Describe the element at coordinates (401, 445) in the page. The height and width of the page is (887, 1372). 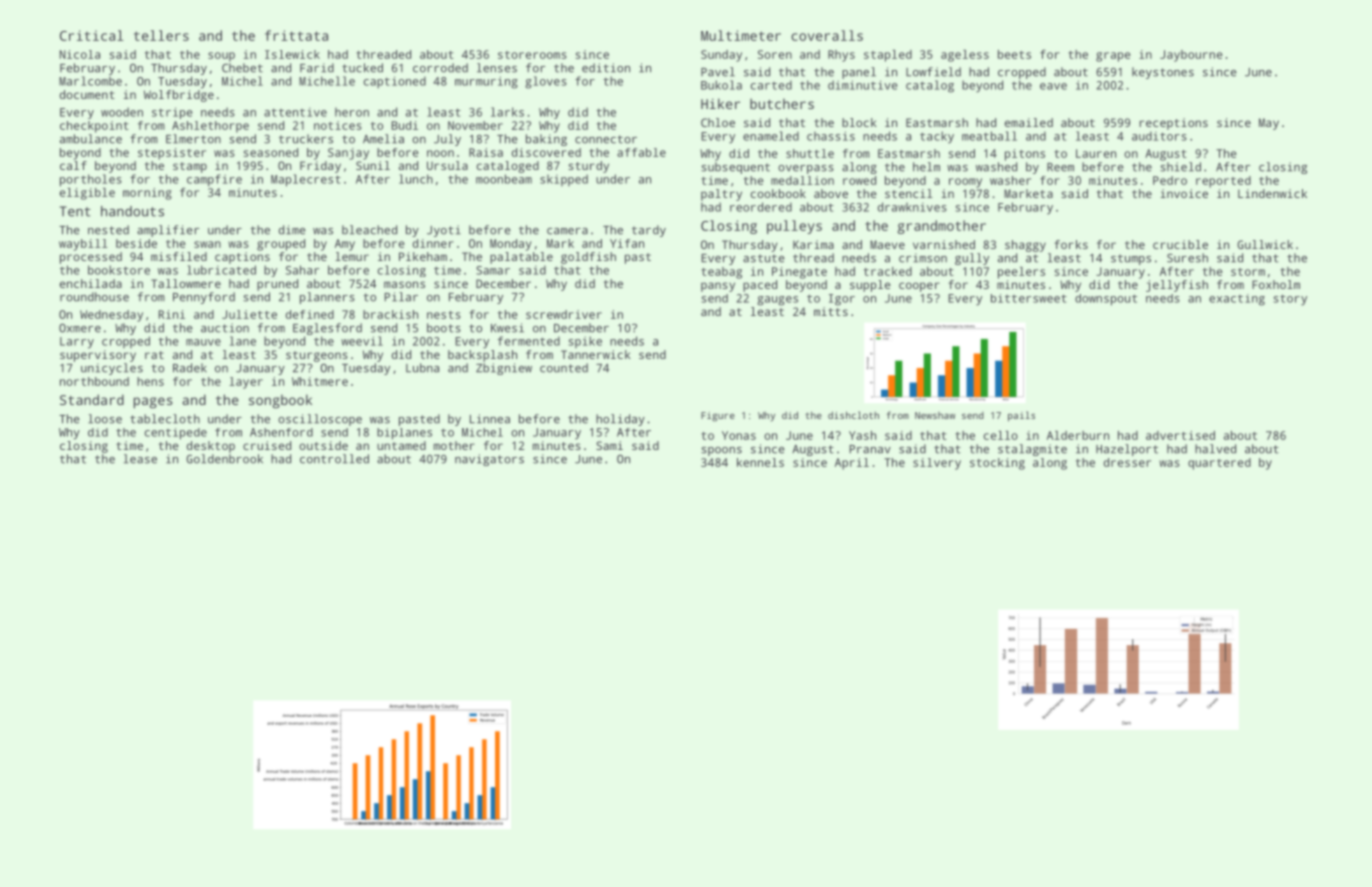
I see `untamed` at that location.
